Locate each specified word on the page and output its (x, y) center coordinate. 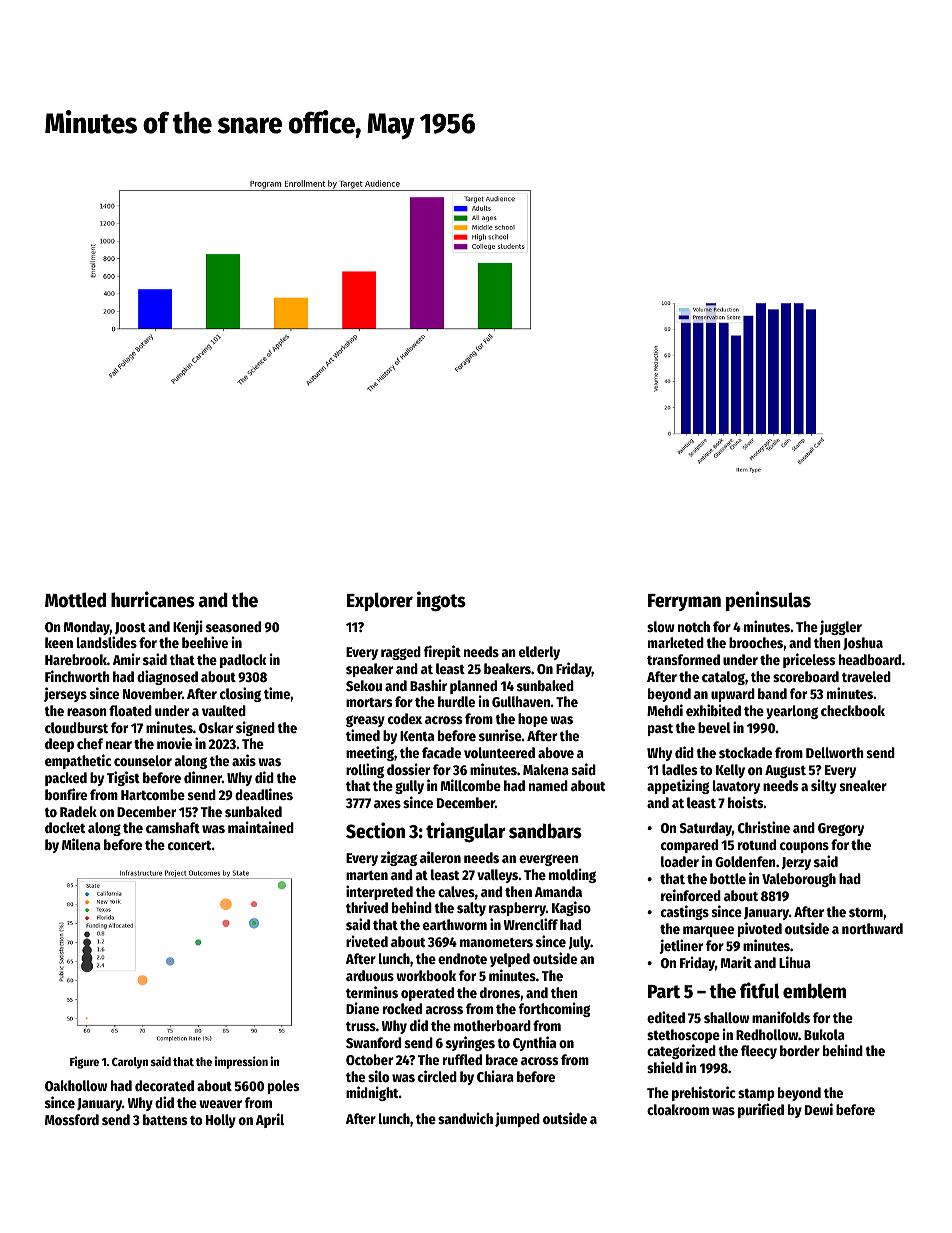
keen (59, 642)
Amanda (558, 891)
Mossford (72, 1119)
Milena (81, 844)
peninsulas (768, 601)
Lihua (795, 962)
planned (473, 687)
